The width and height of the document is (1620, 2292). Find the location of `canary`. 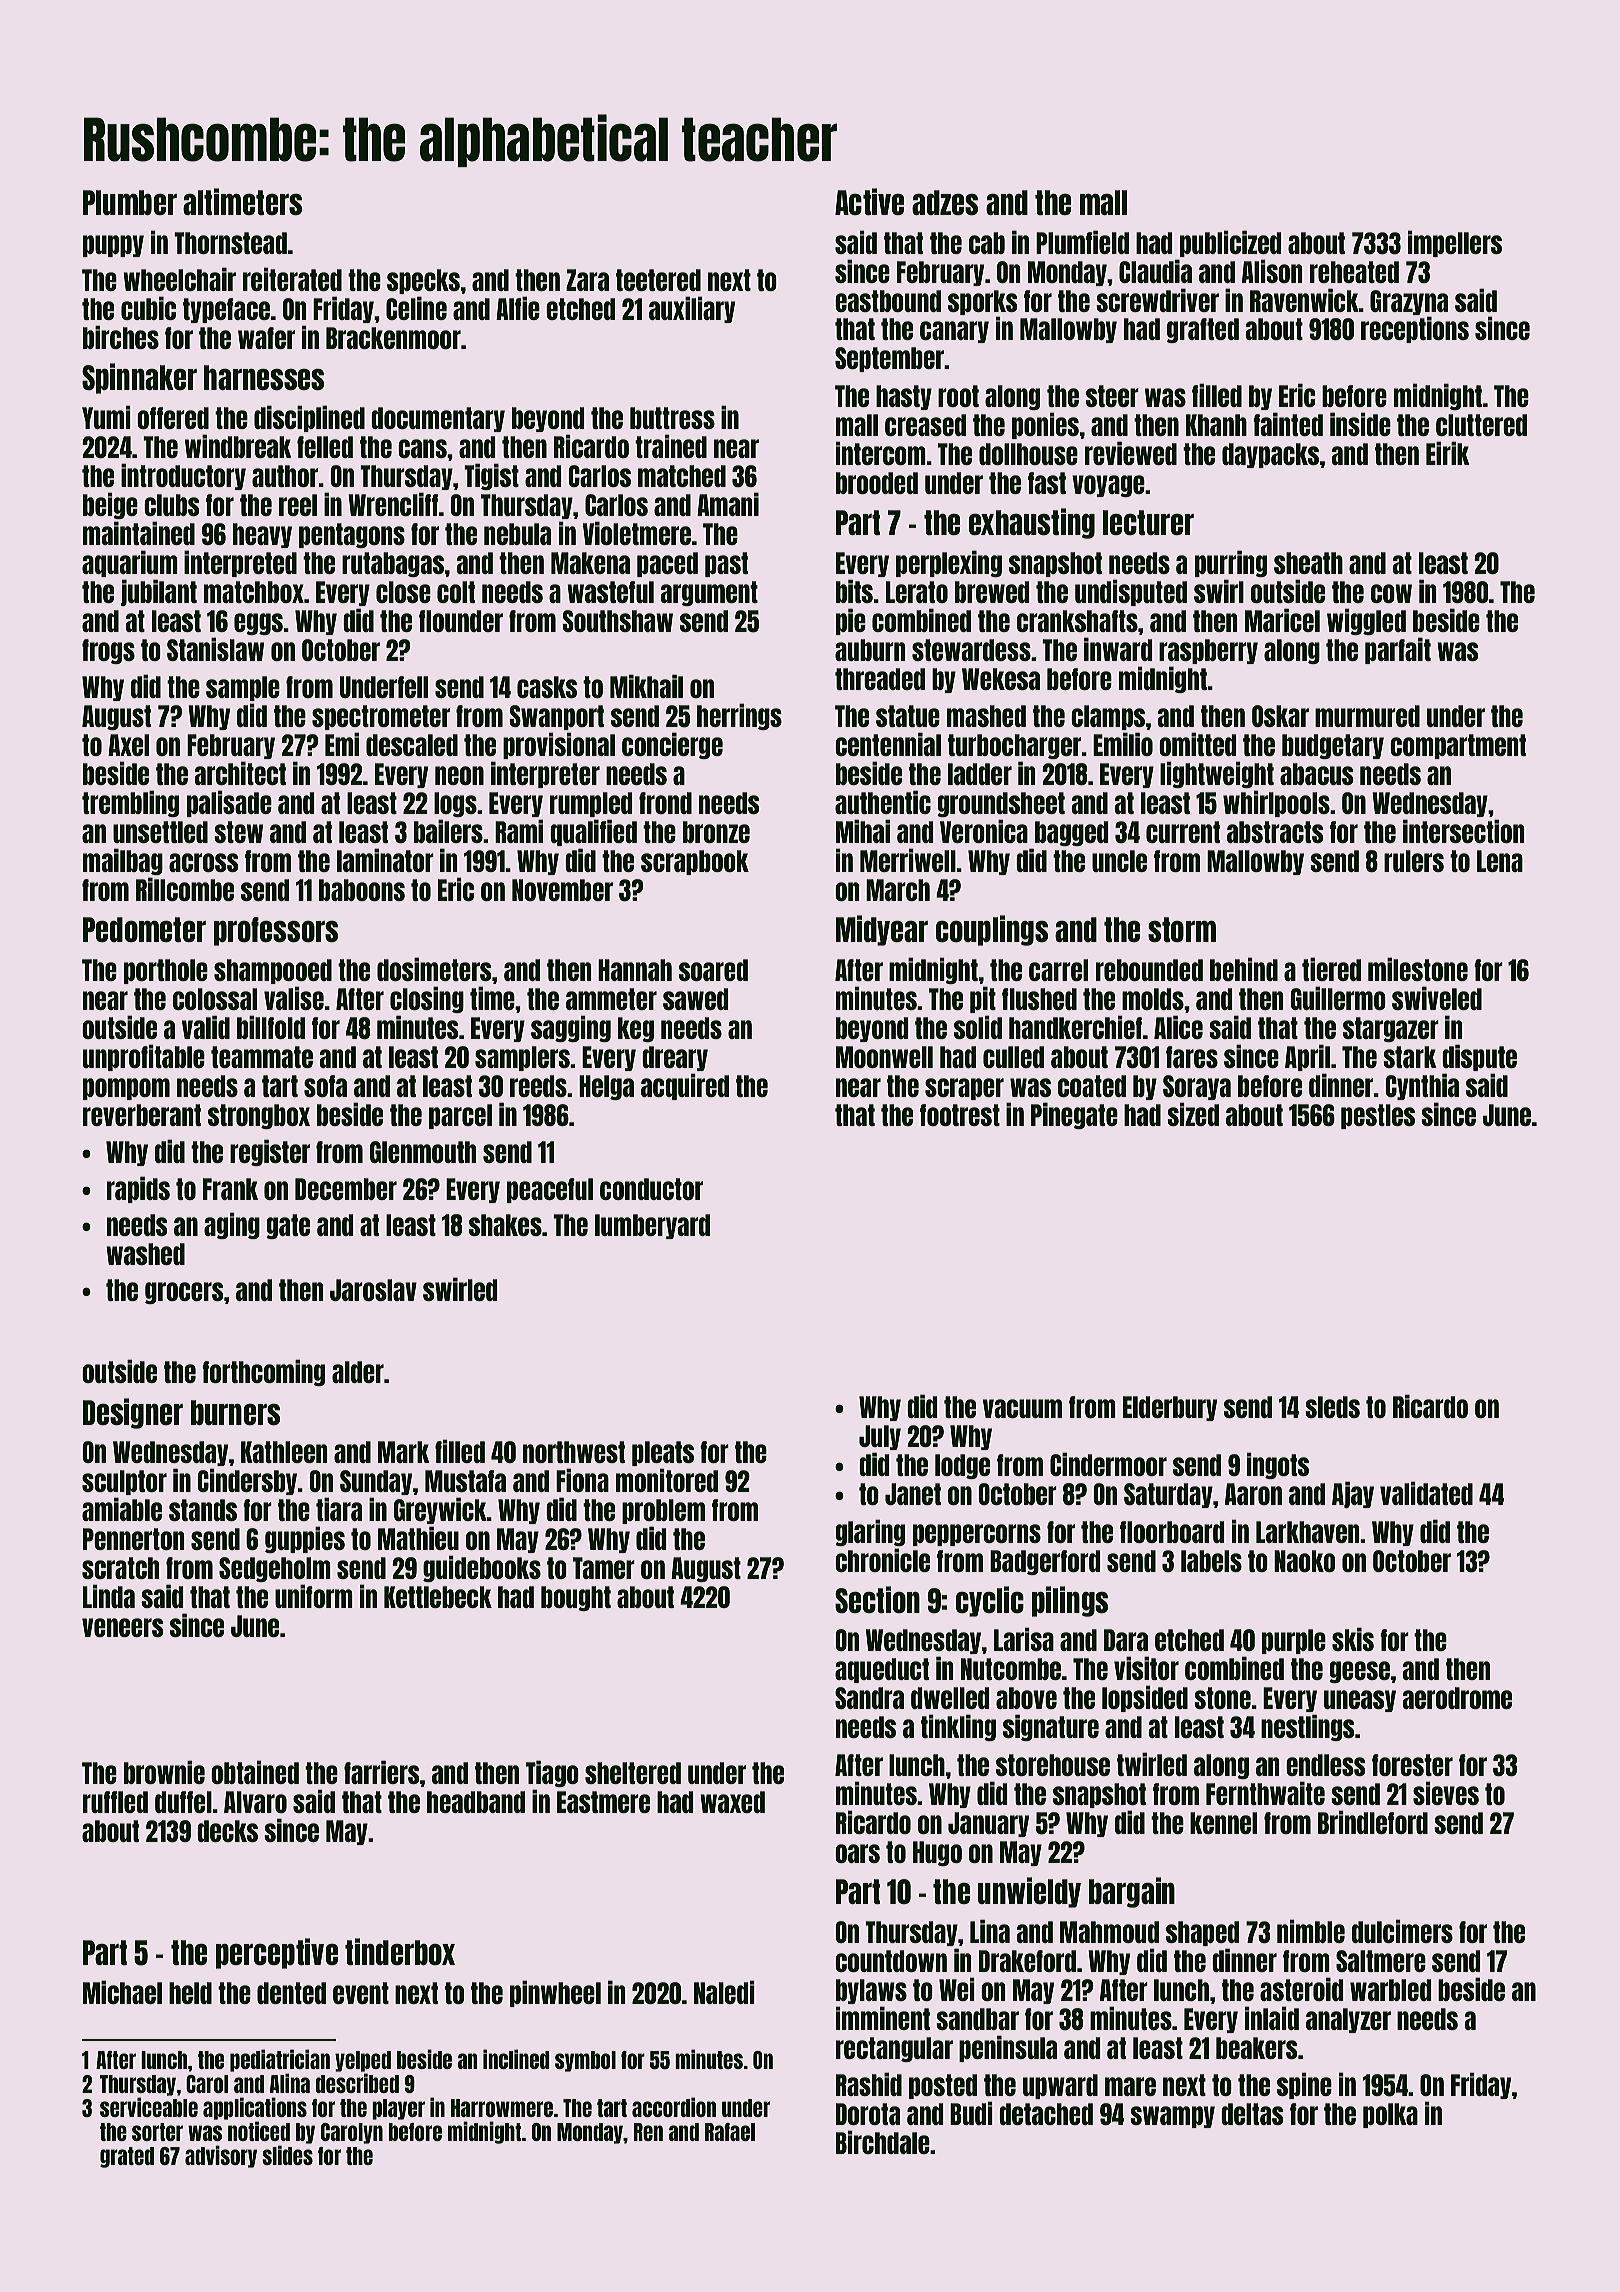

canary is located at coordinates (954, 332).
